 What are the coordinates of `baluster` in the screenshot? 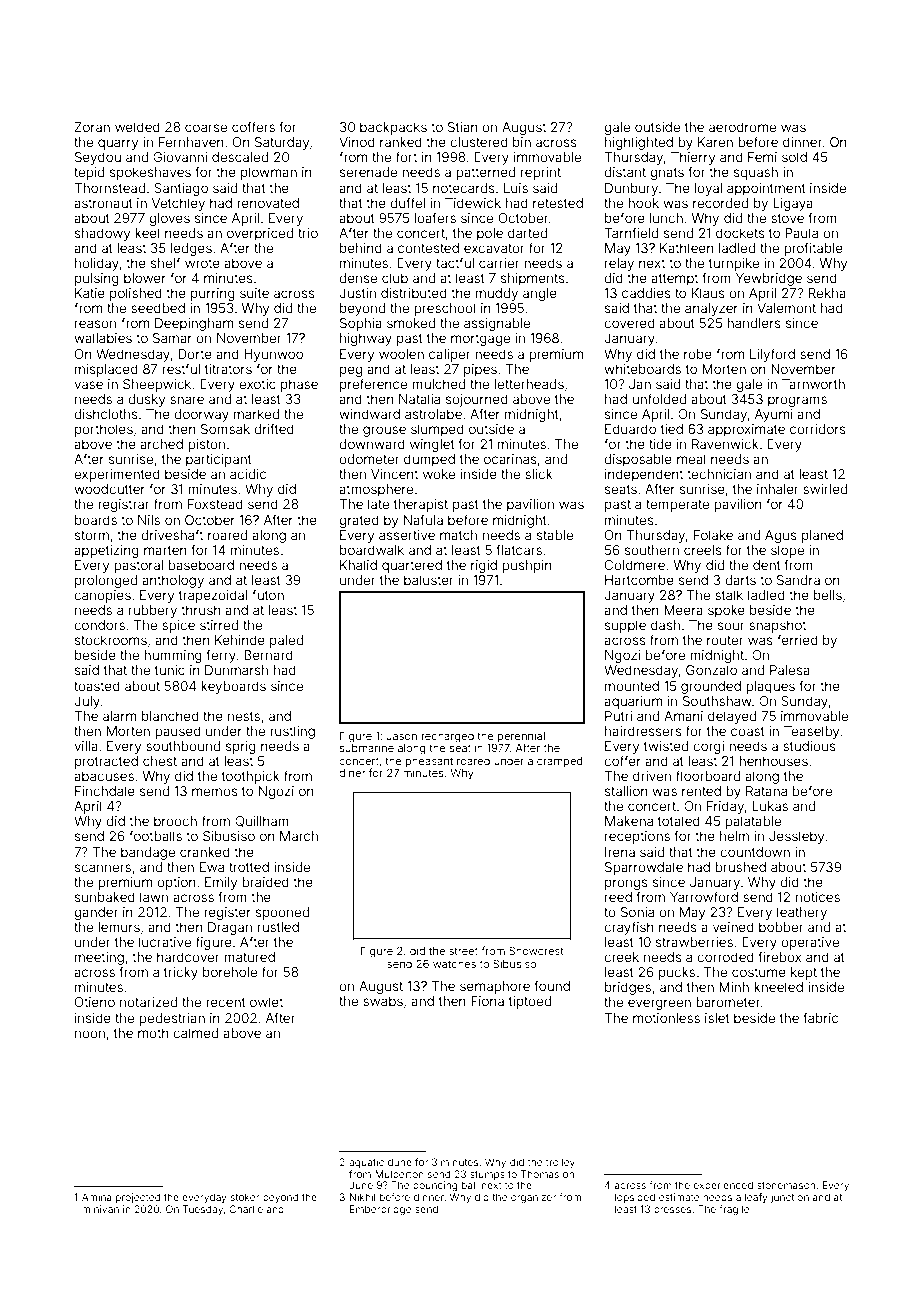 It's located at (429, 580).
